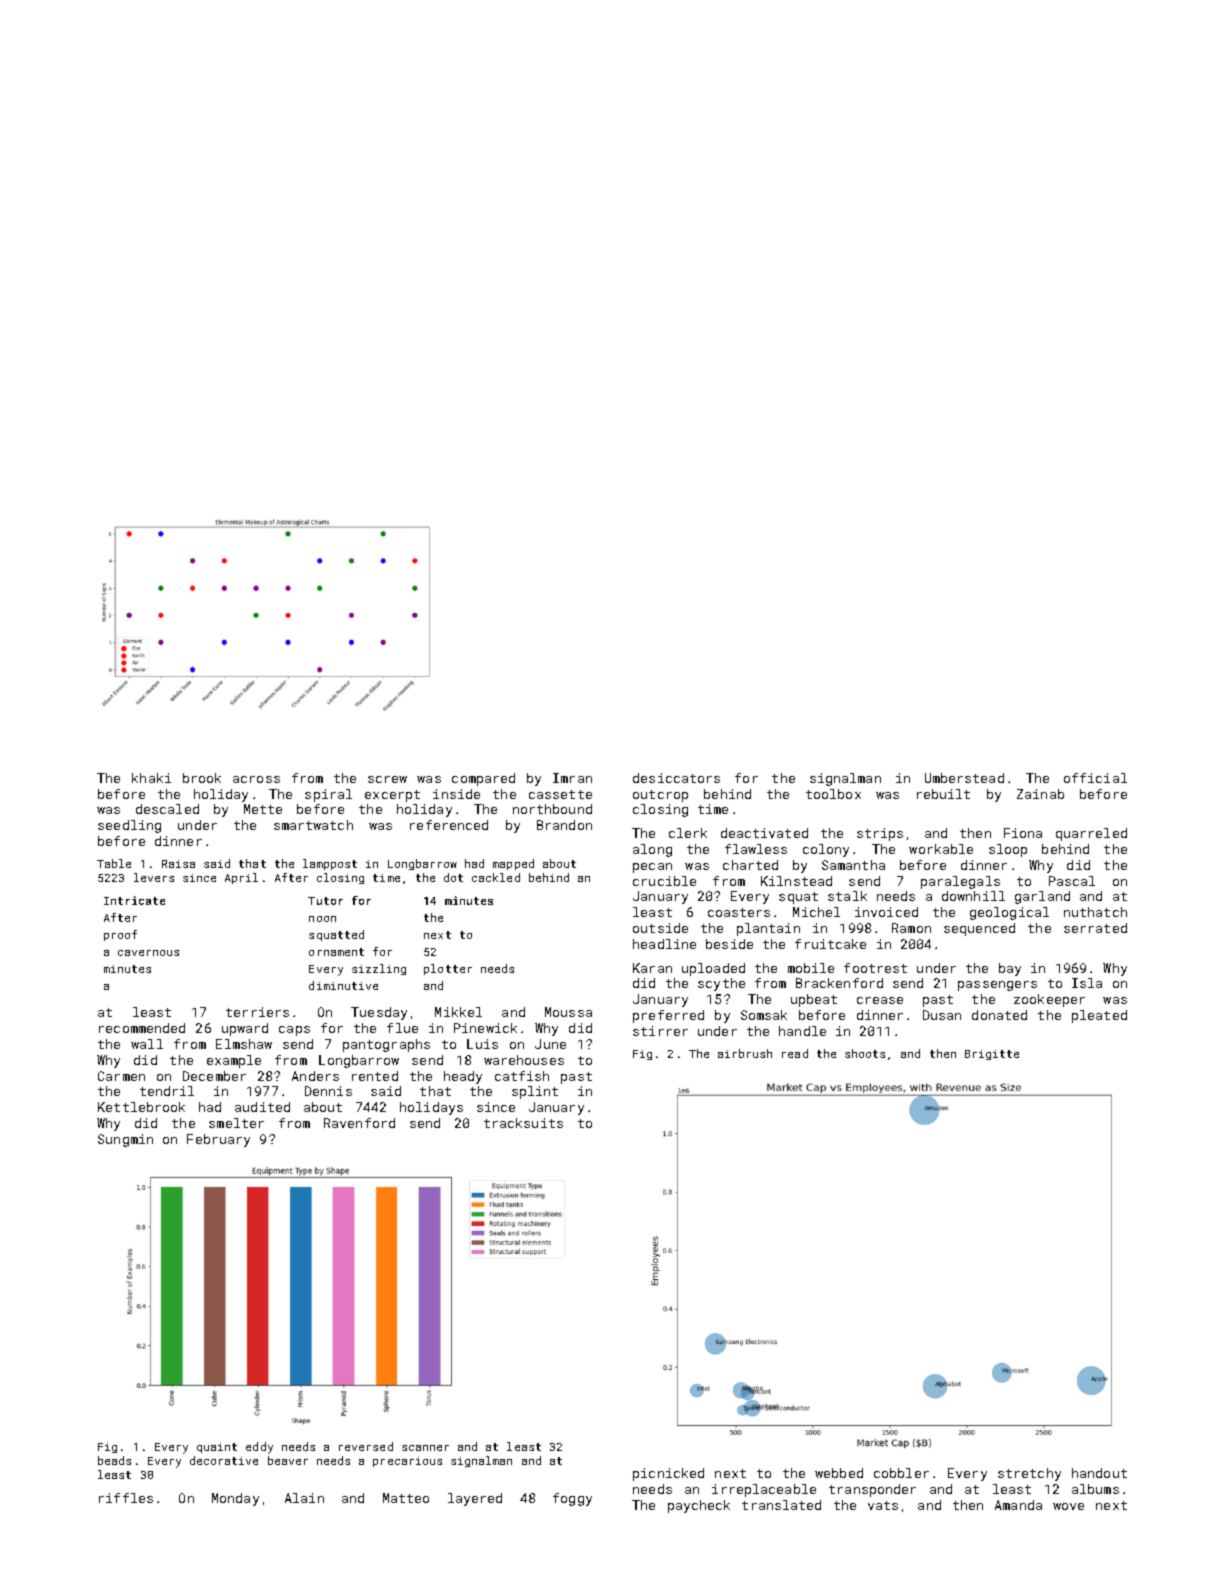 The image size is (1226, 1587). What do you see at coordinates (865, 1053) in the screenshot?
I see `shoots` at bounding box center [865, 1053].
